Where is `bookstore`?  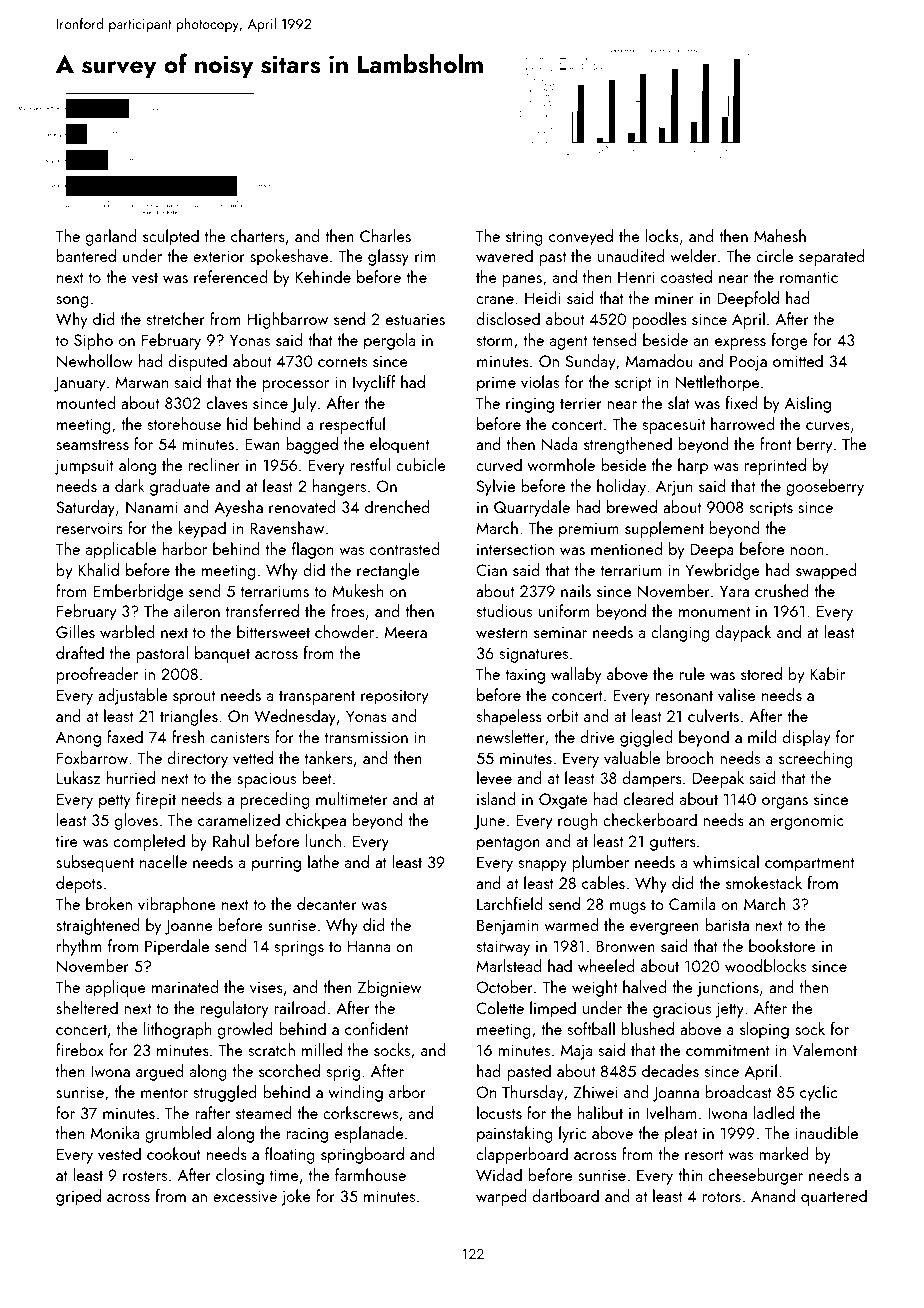
bookstore is located at coordinates (782, 945).
